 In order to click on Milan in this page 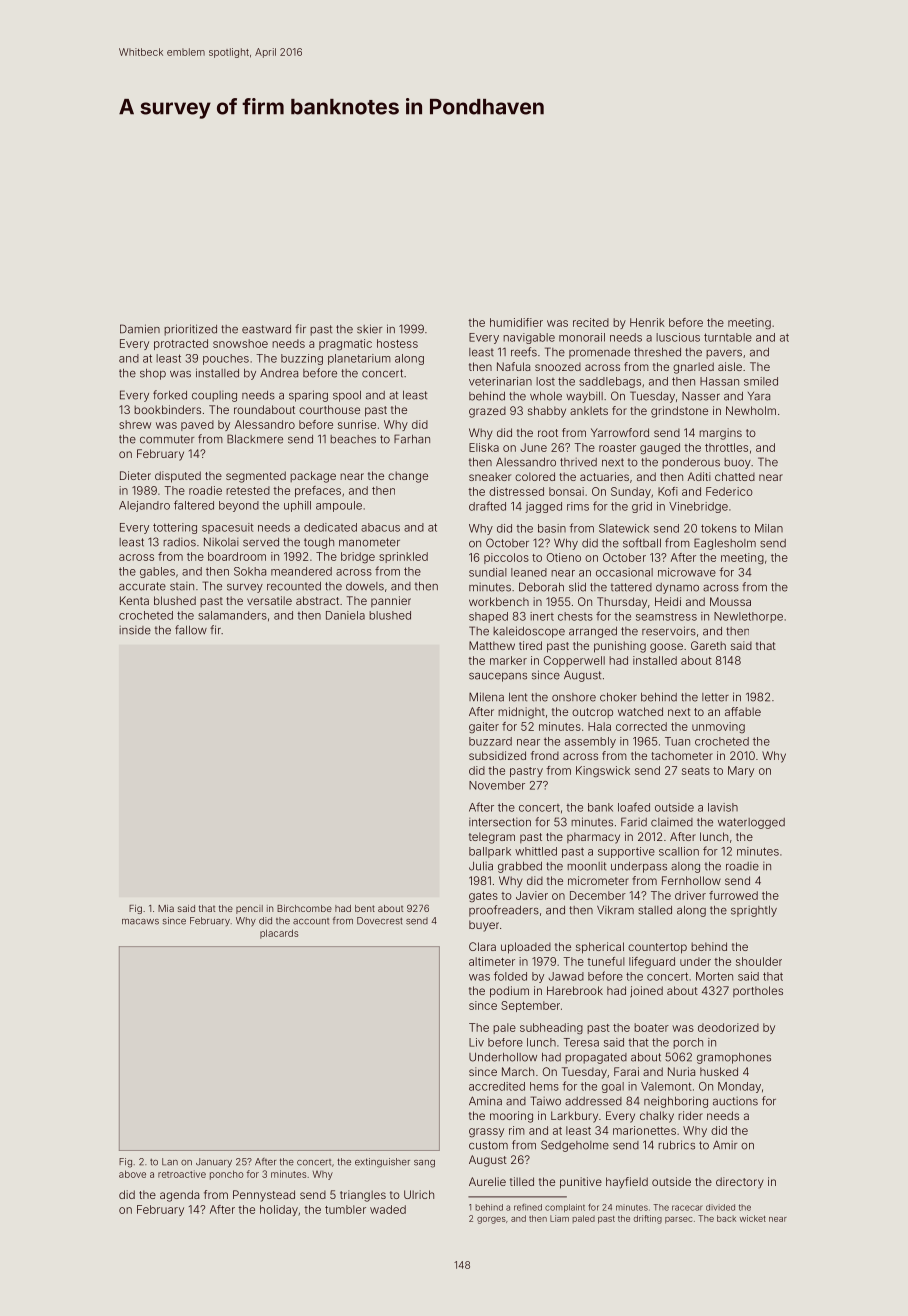, I will do `click(769, 528)`.
